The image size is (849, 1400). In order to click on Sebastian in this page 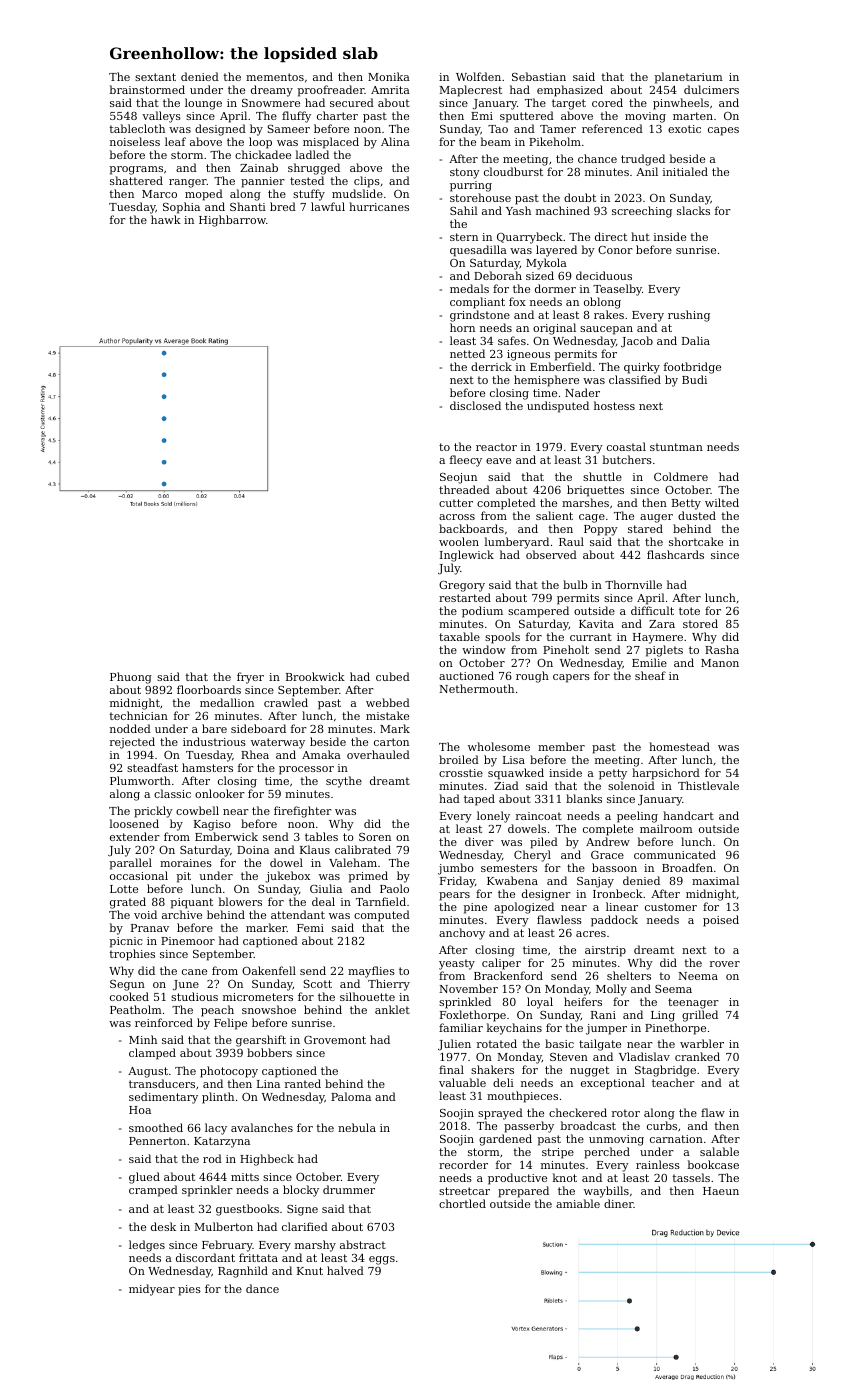, I will do `click(539, 76)`.
